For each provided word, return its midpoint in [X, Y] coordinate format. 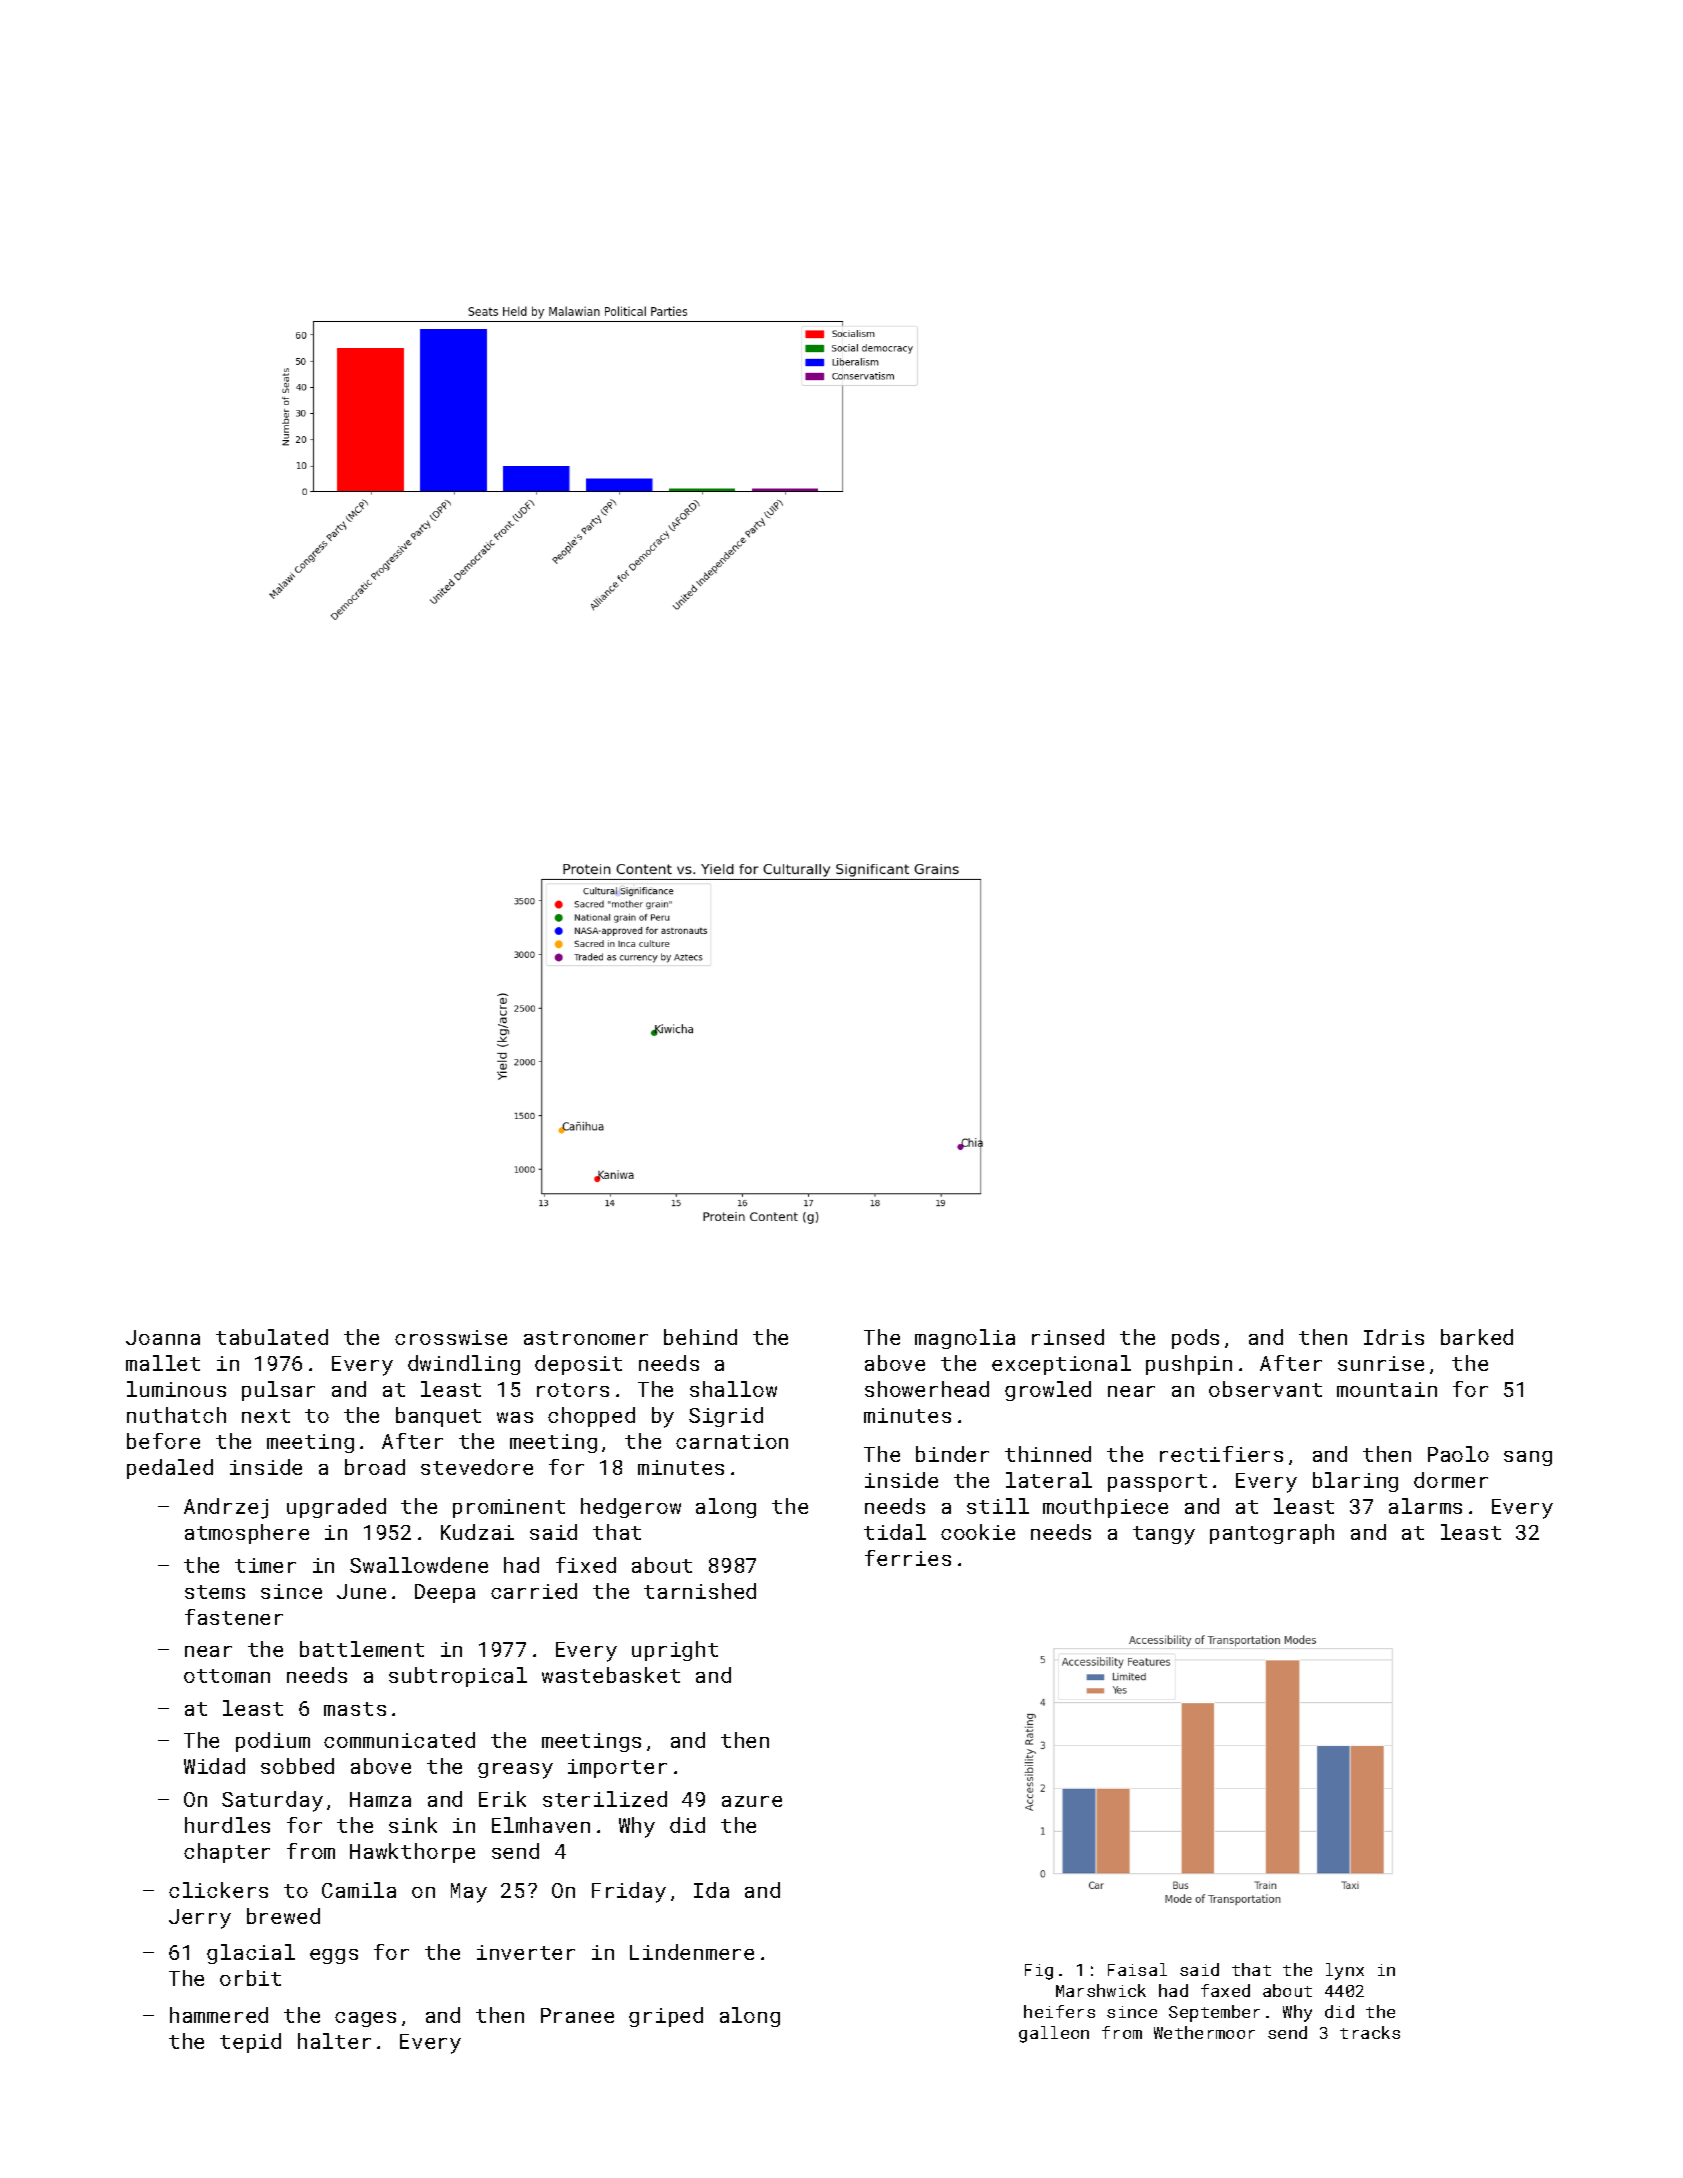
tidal [895, 1532]
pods [1195, 1339]
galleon [1054, 2034]
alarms [1425, 1506]
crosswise [451, 1337]
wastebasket [611, 1675]
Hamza [380, 1799]
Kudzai [477, 1532]
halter [334, 2041]
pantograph [1272, 1534]
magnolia [965, 1339]
